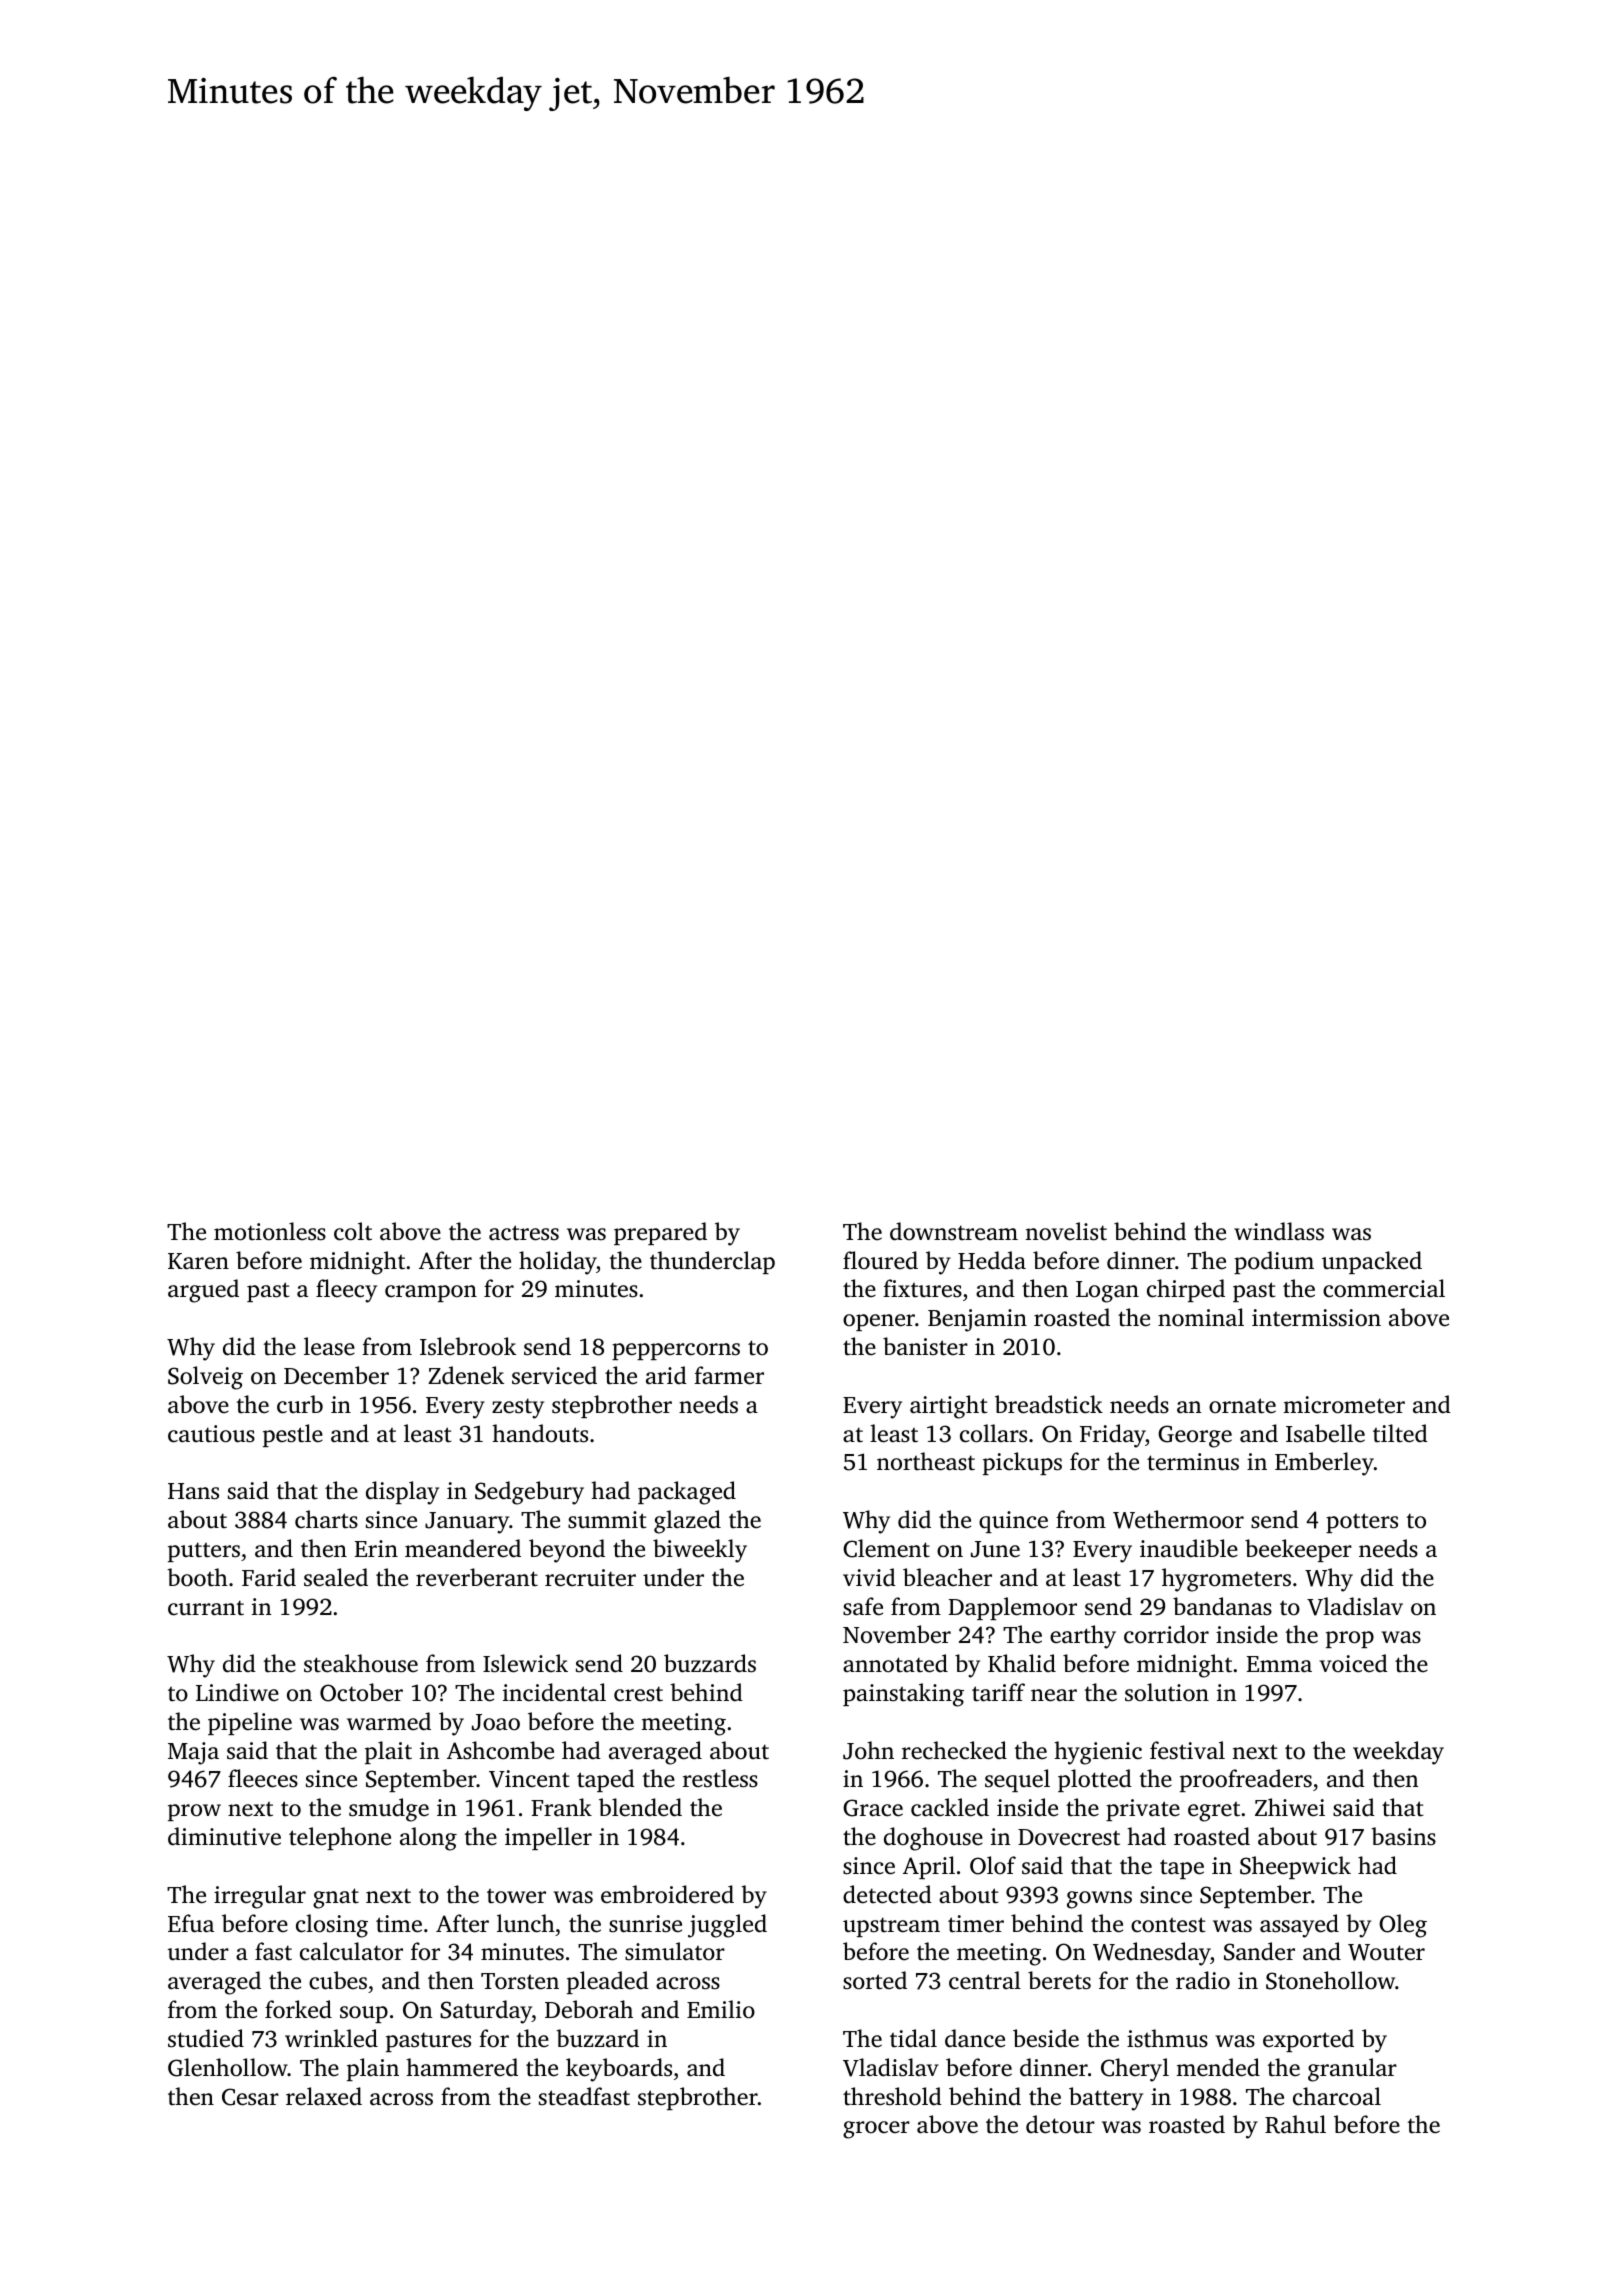 The width and height of the page is (1620, 2292). What do you see at coordinates (1308, 2040) in the page?
I see `exported` at bounding box center [1308, 2040].
